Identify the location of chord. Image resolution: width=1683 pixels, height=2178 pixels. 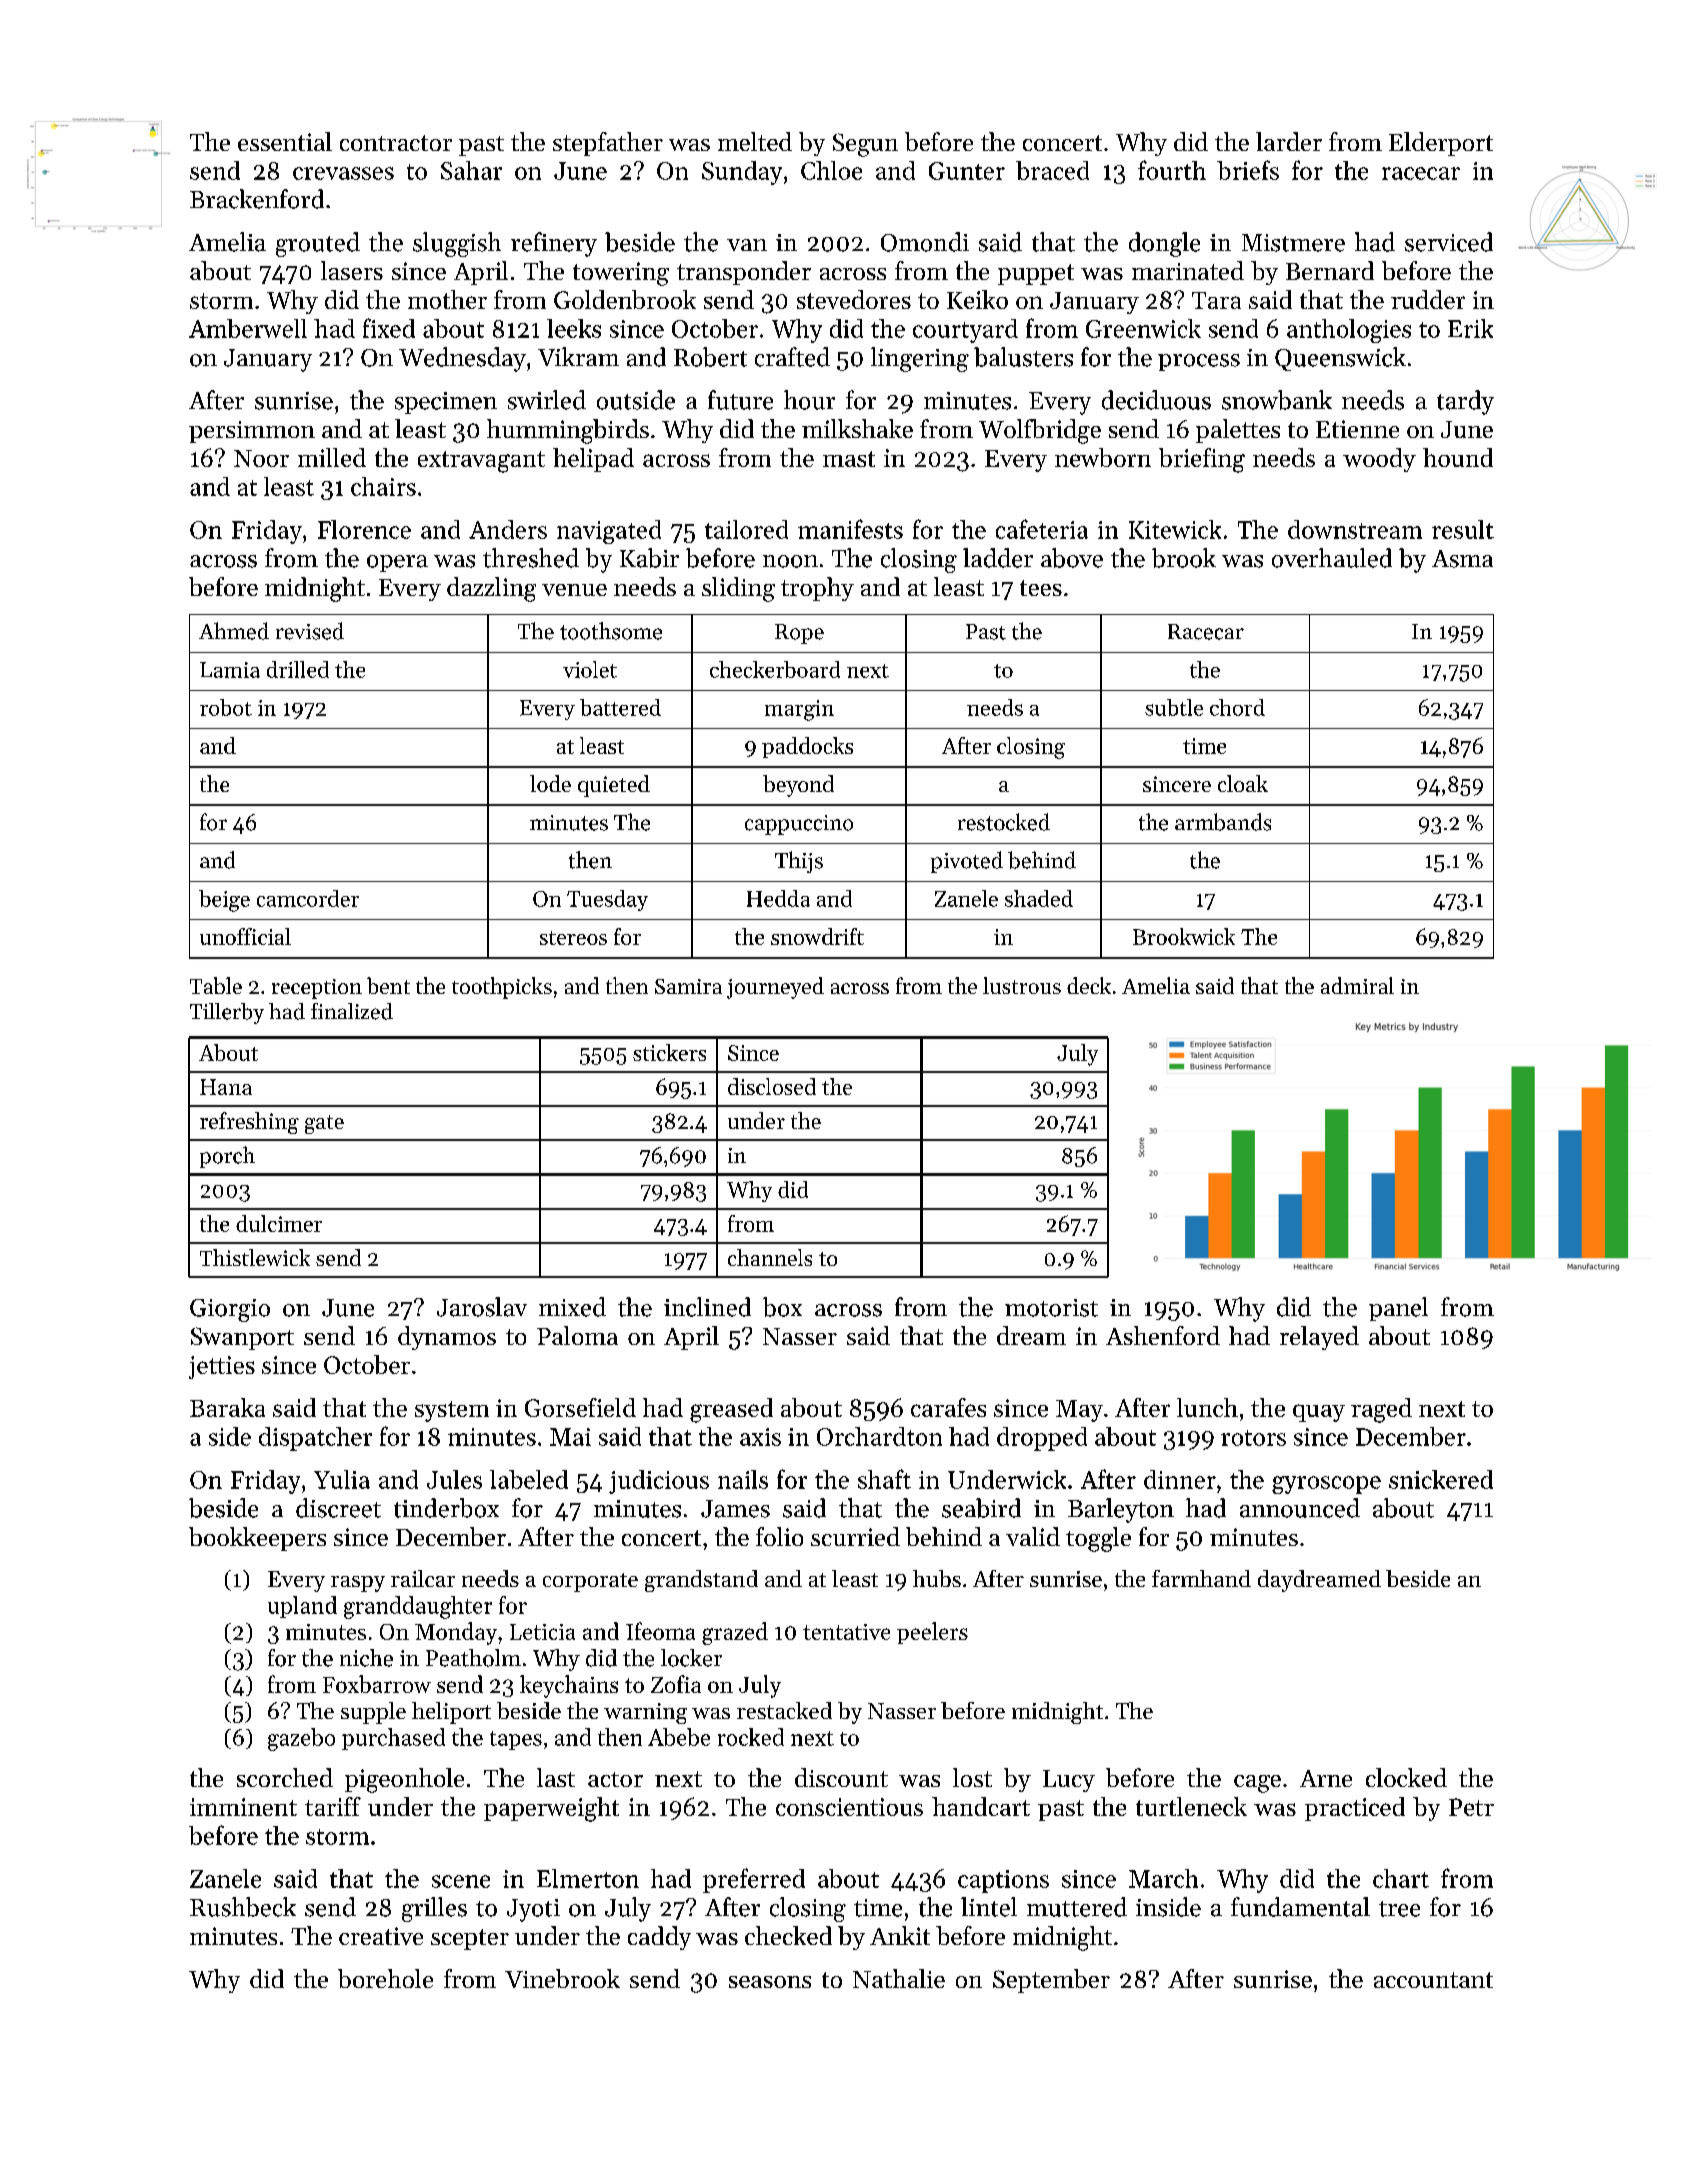
(1237, 707).
